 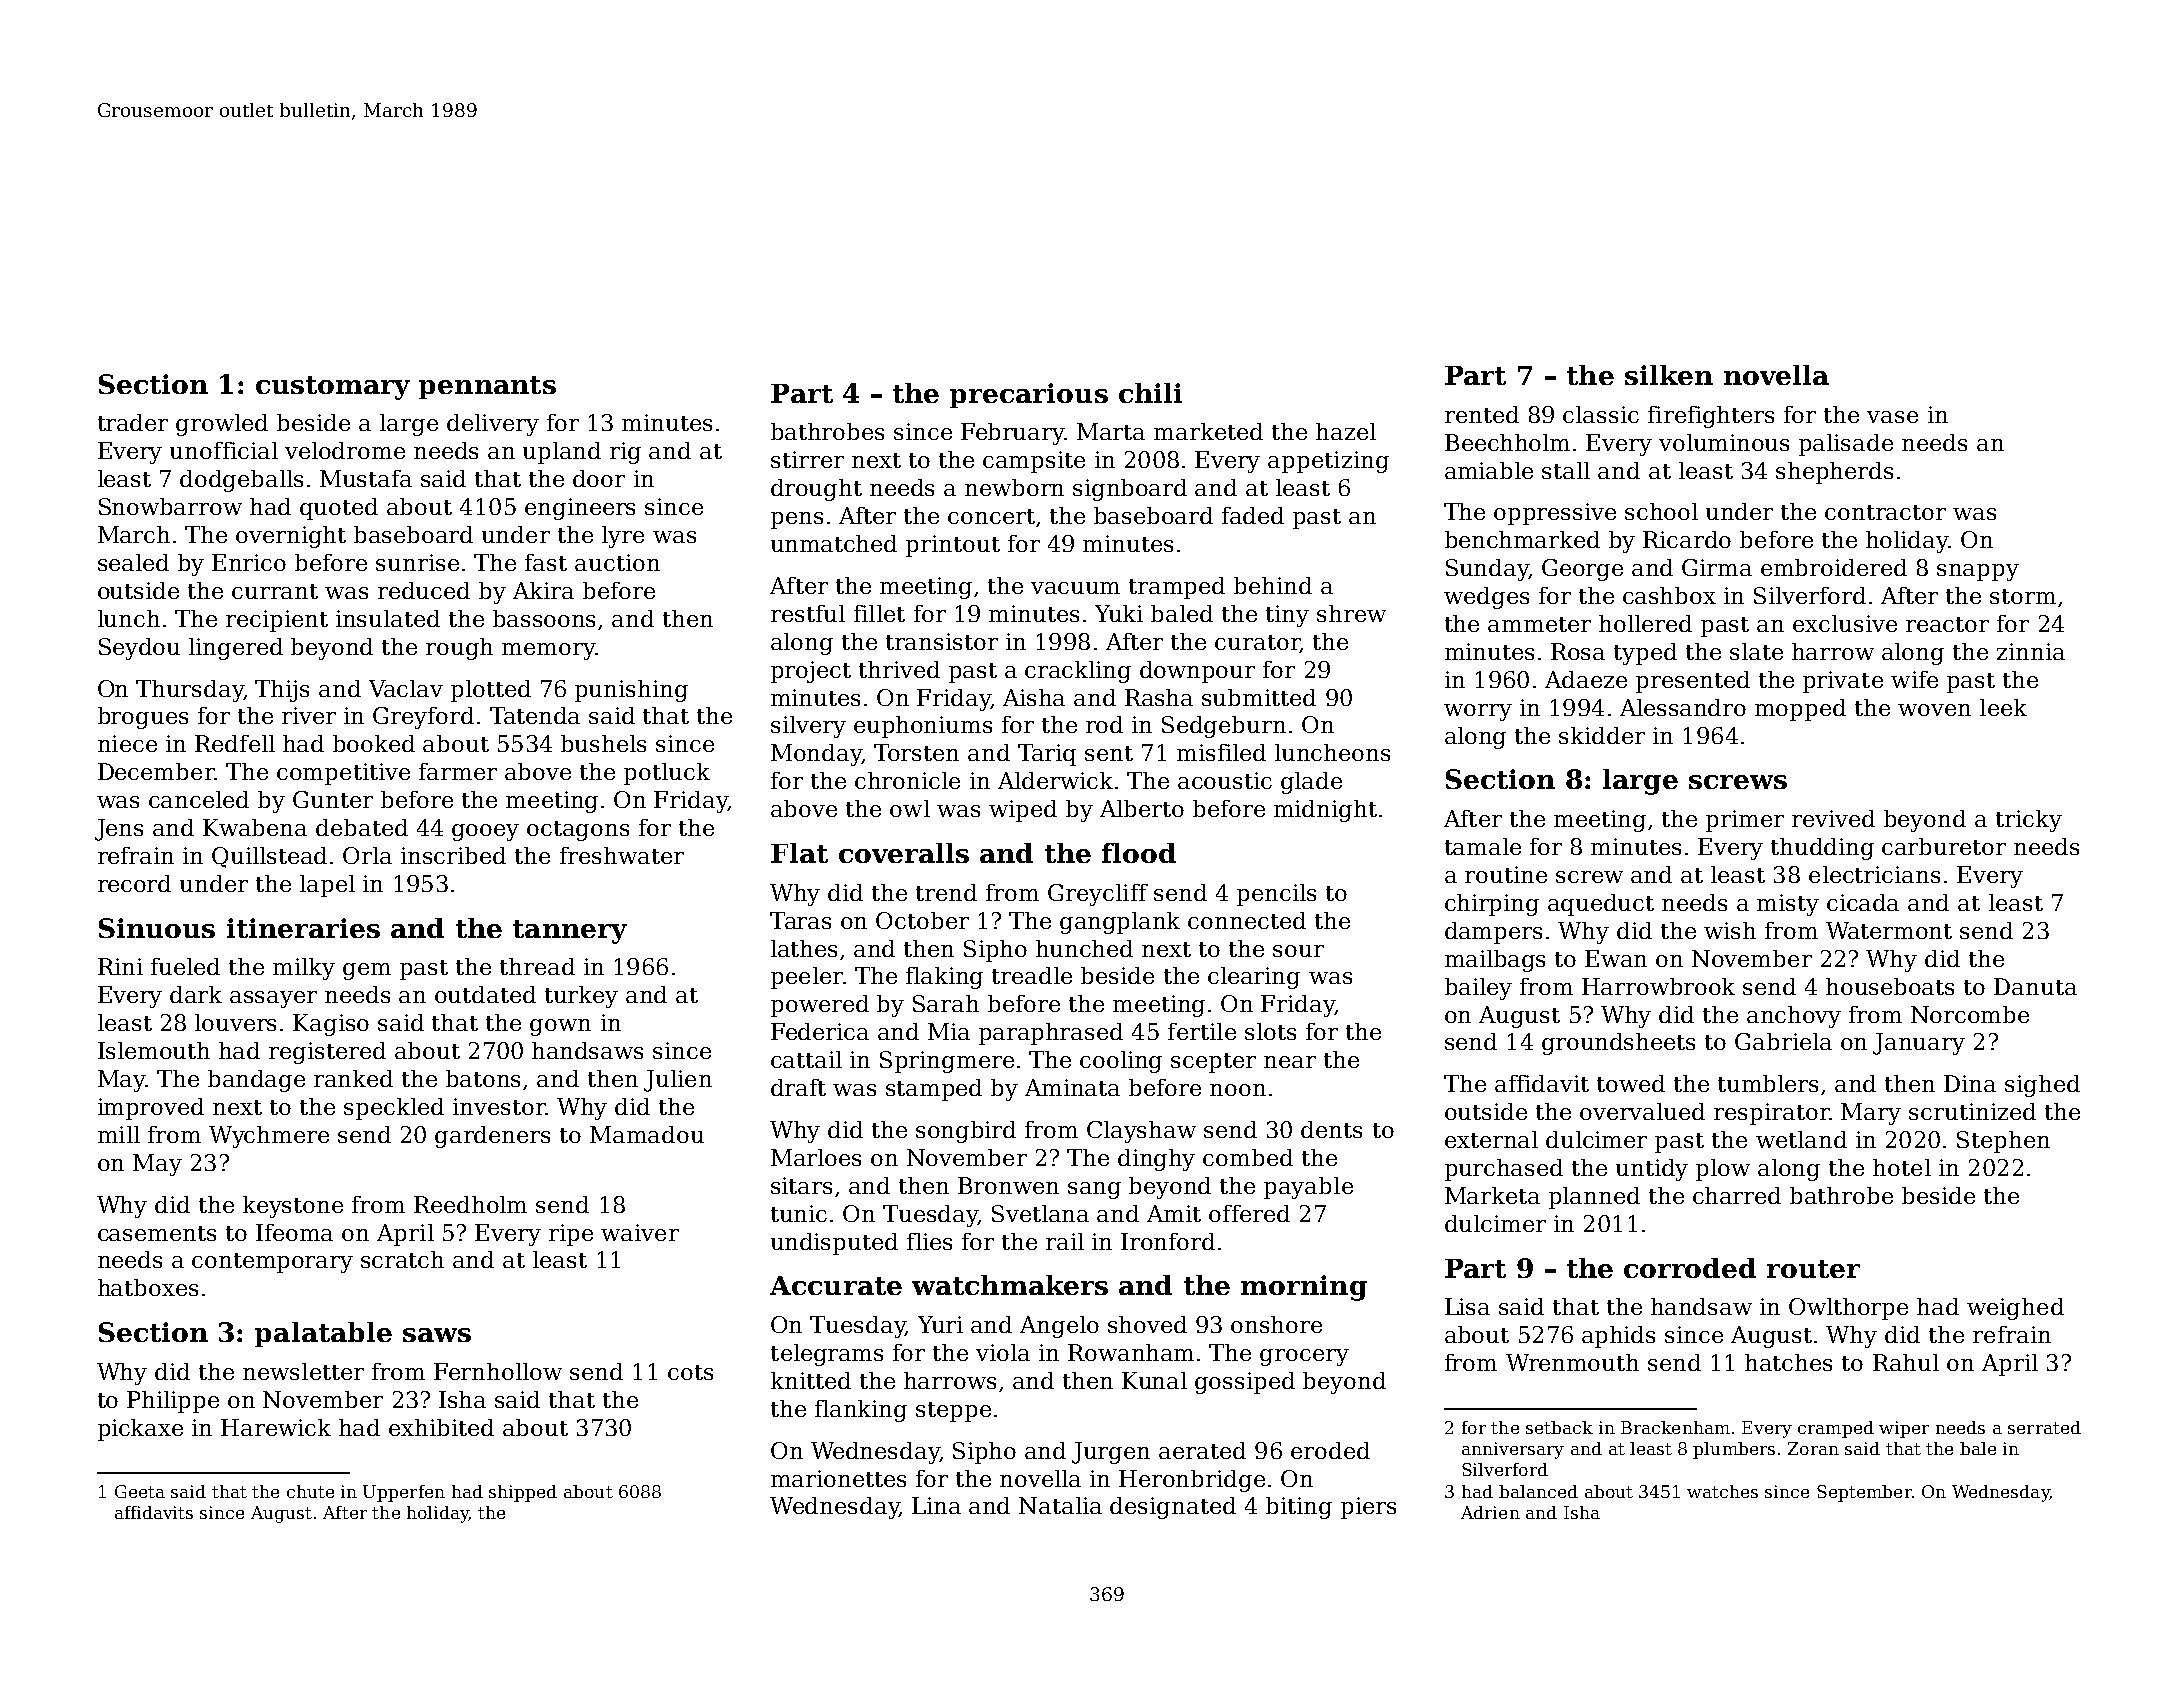 What do you see at coordinates (1669, 375) in the document?
I see `silken` at bounding box center [1669, 375].
